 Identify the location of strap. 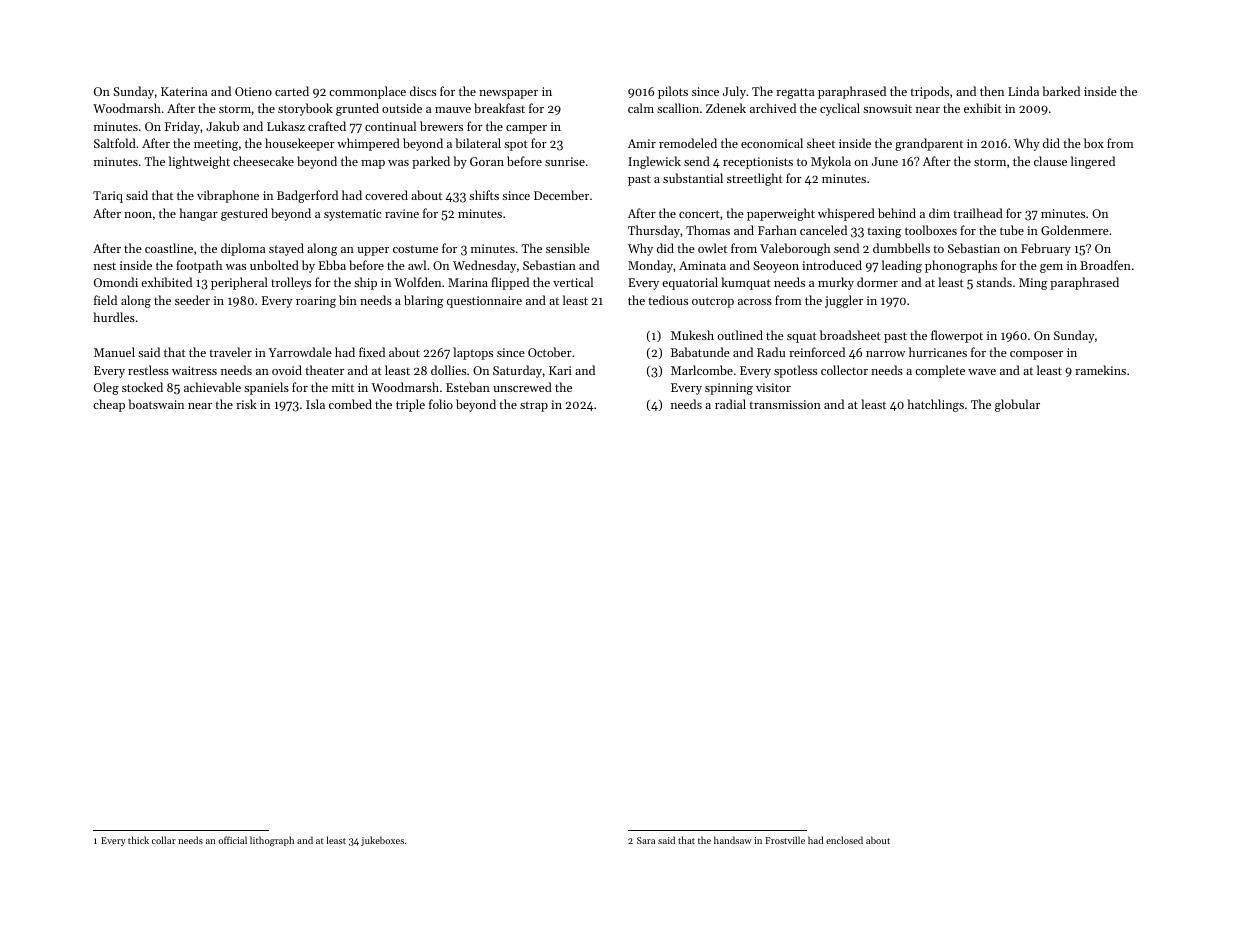
(534, 406).
